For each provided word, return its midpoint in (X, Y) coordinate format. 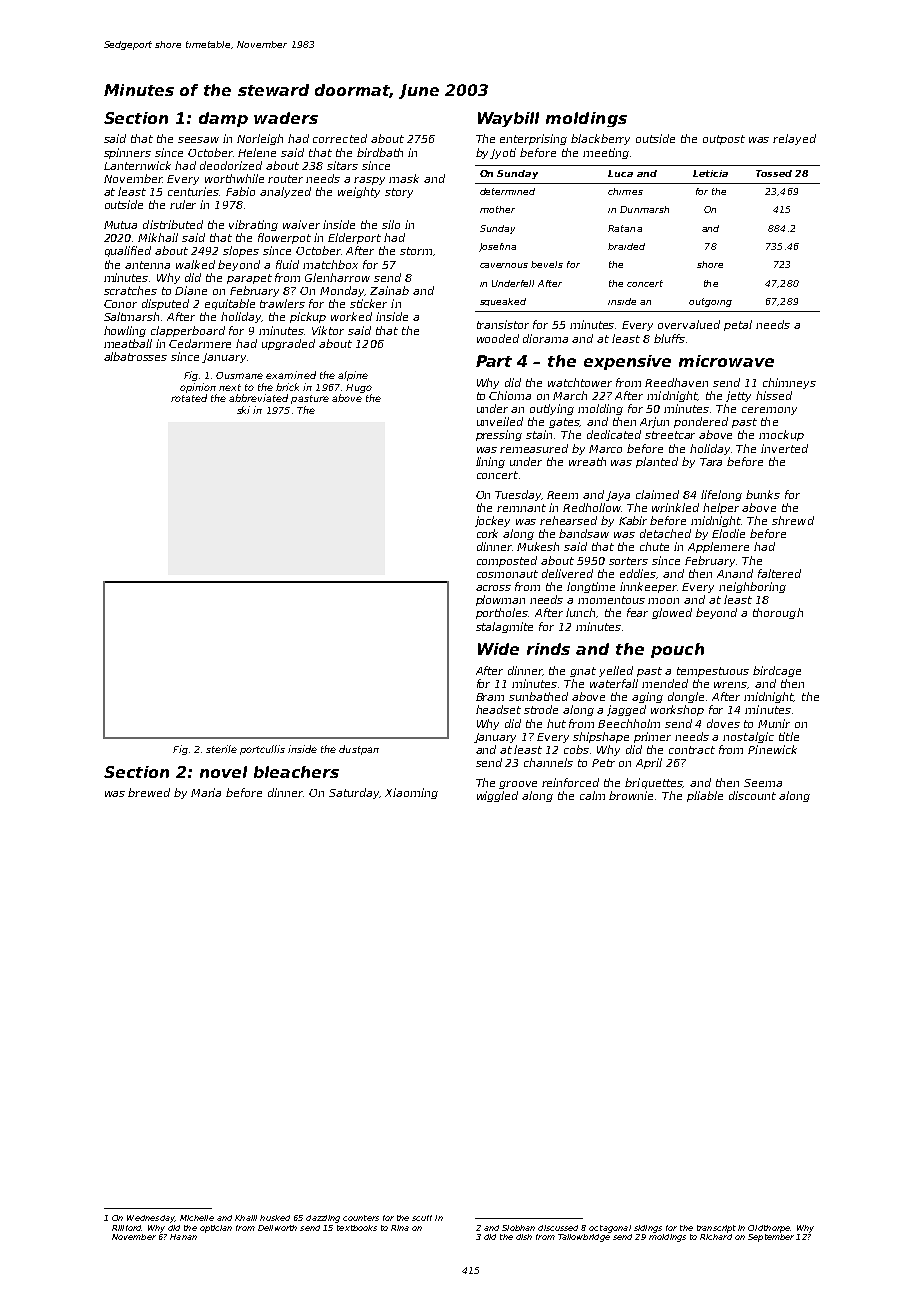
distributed (173, 224)
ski (243, 410)
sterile (221, 749)
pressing (499, 435)
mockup (781, 435)
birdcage (777, 671)
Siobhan (518, 1228)
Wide (498, 649)
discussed (558, 1228)
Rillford (127, 1228)
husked (275, 1218)
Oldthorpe (769, 1229)
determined (507, 191)
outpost (724, 140)
